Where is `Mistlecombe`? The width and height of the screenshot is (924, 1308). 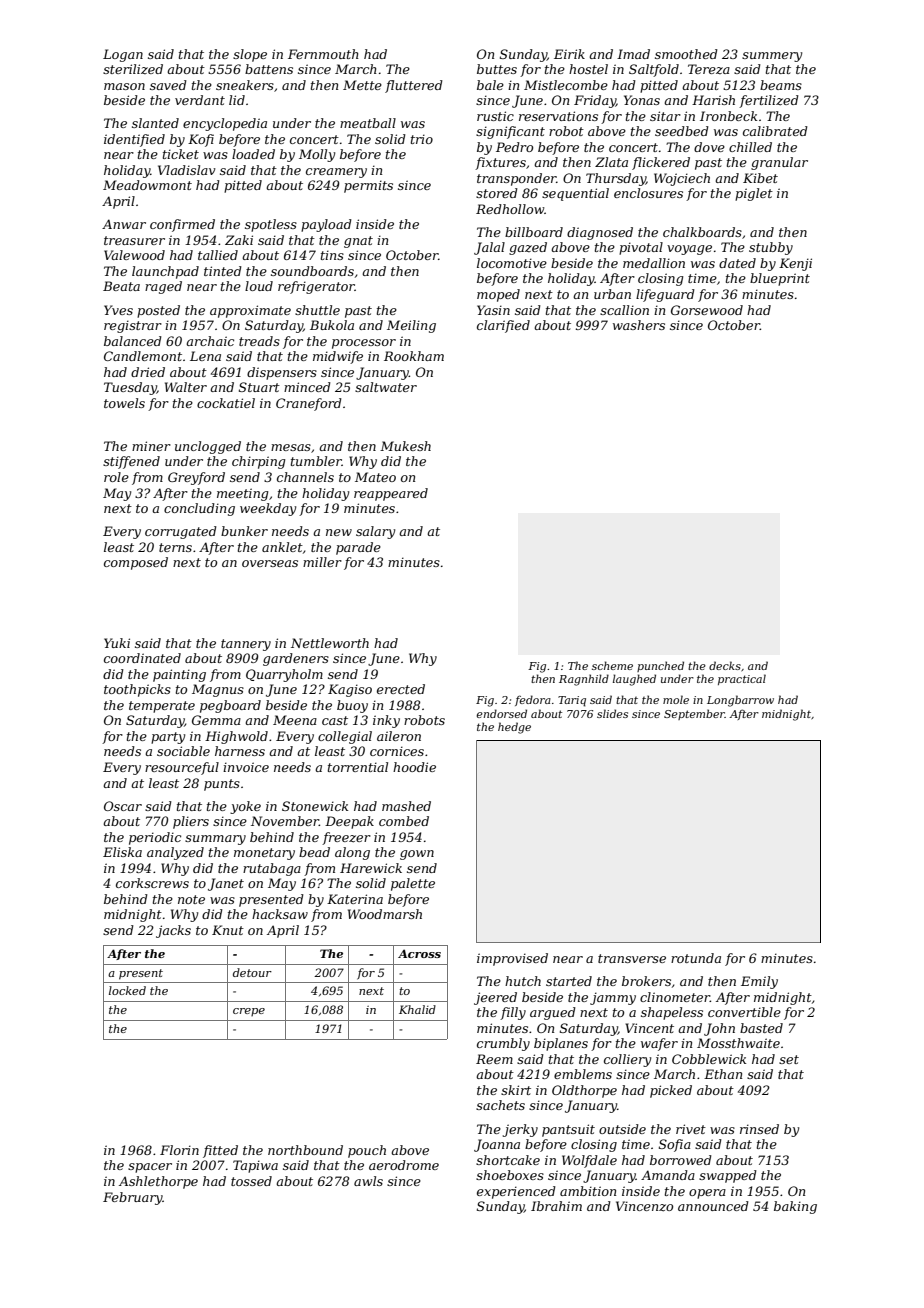 Mistlecombe is located at coordinates (566, 85).
